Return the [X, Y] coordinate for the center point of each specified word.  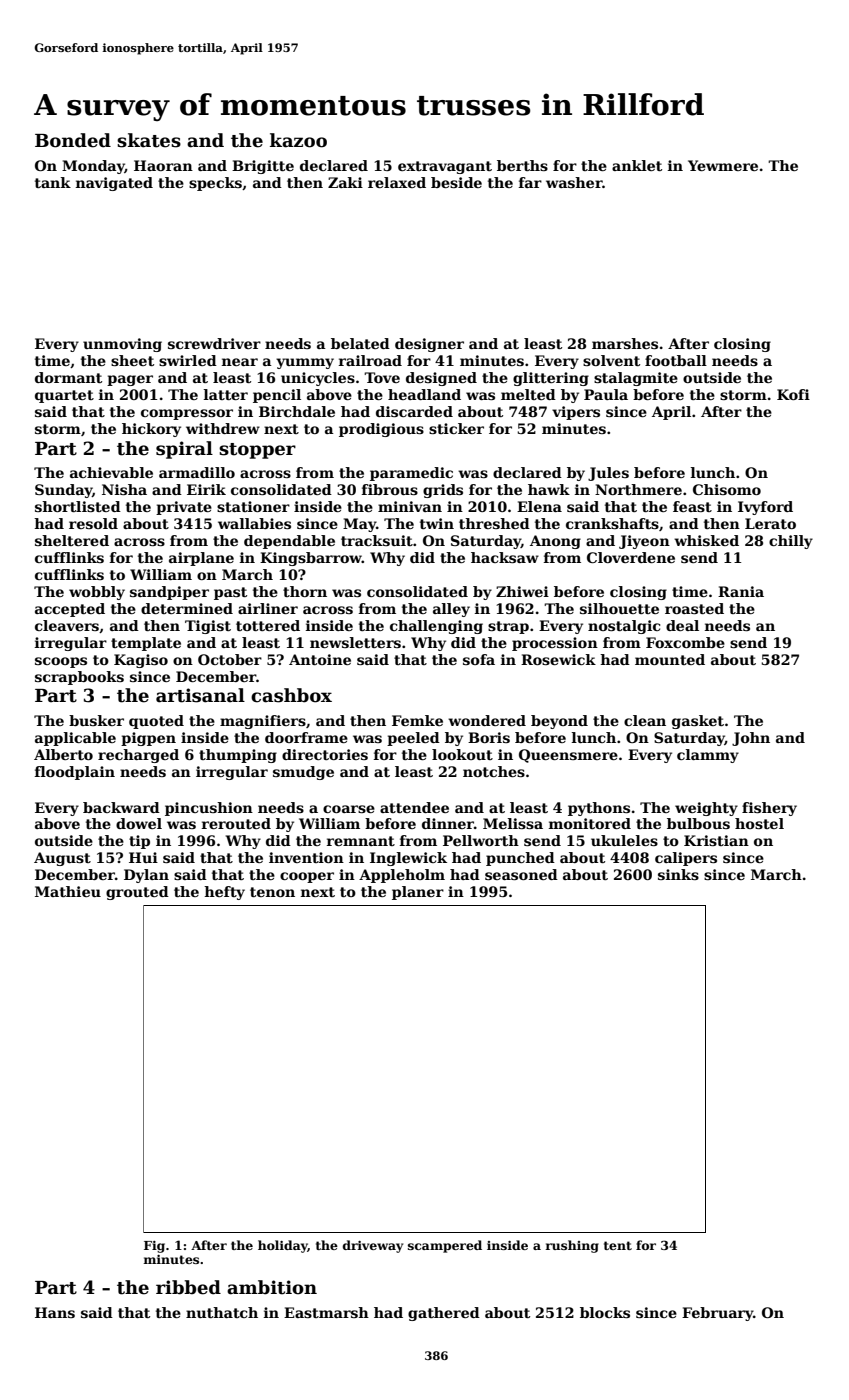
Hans [55, 1312]
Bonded [73, 140]
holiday [283, 1246]
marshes [625, 343]
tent [618, 1245]
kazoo [298, 140]
